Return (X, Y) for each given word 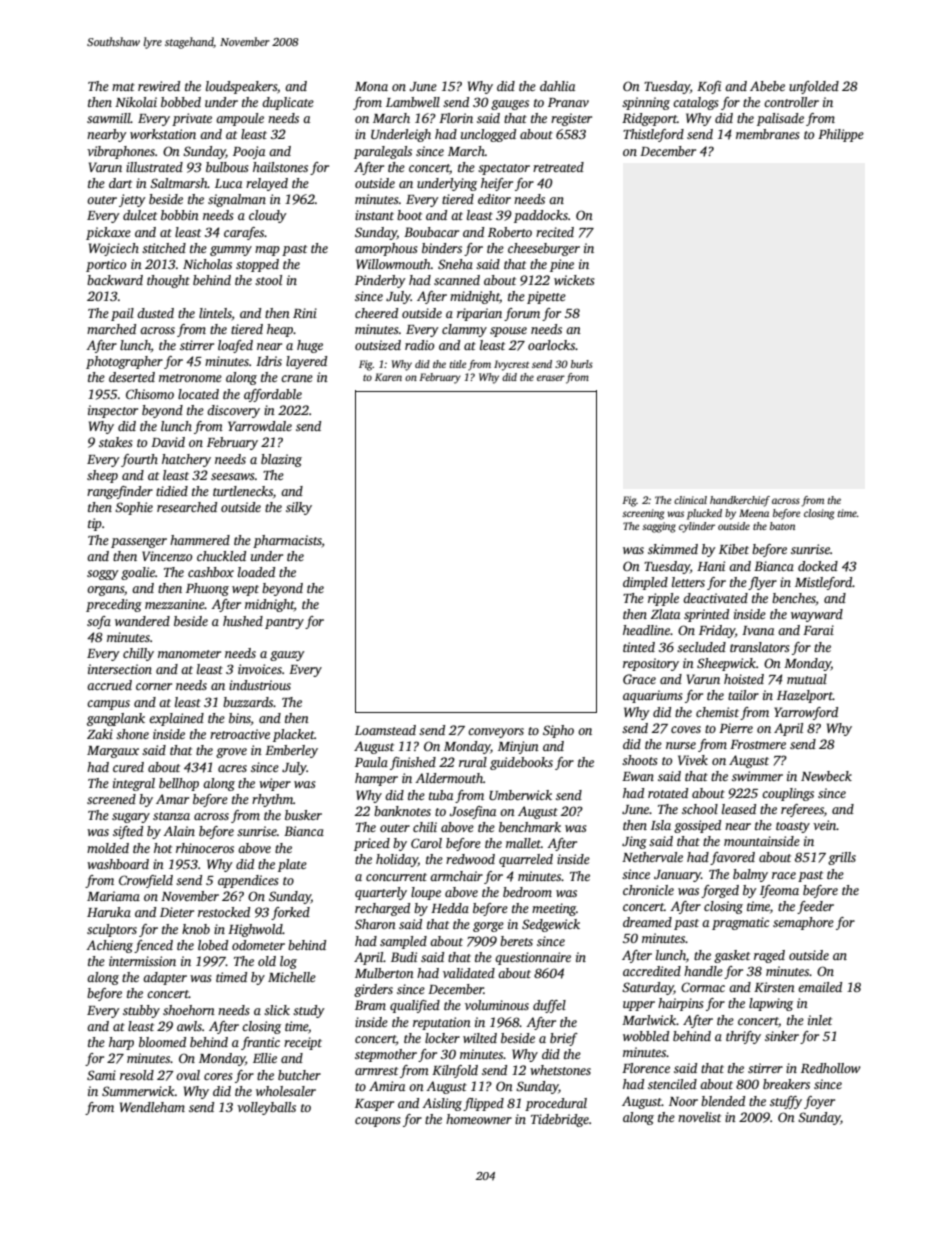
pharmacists (287, 541)
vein (825, 825)
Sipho (558, 731)
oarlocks (552, 345)
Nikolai (136, 102)
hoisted (744, 679)
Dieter (177, 912)
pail (122, 314)
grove (231, 753)
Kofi (709, 87)
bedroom (527, 892)
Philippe (841, 135)
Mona (371, 86)
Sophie (134, 508)
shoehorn (189, 1010)
